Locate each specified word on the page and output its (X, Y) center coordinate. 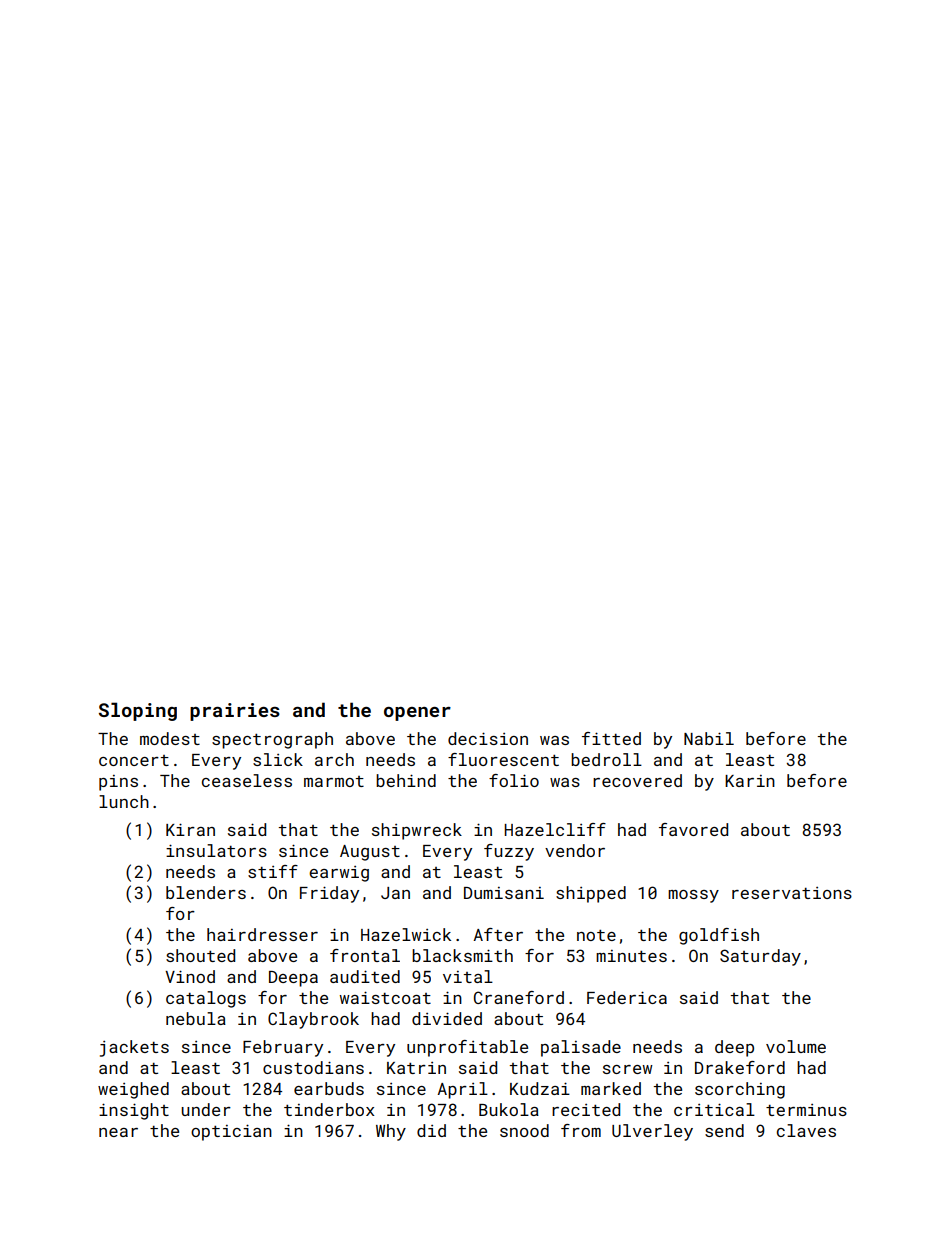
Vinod (190, 976)
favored (693, 829)
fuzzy (509, 852)
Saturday (760, 957)
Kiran (190, 829)
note (596, 935)
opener (417, 714)
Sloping (138, 711)
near (118, 1132)
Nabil (709, 738)
